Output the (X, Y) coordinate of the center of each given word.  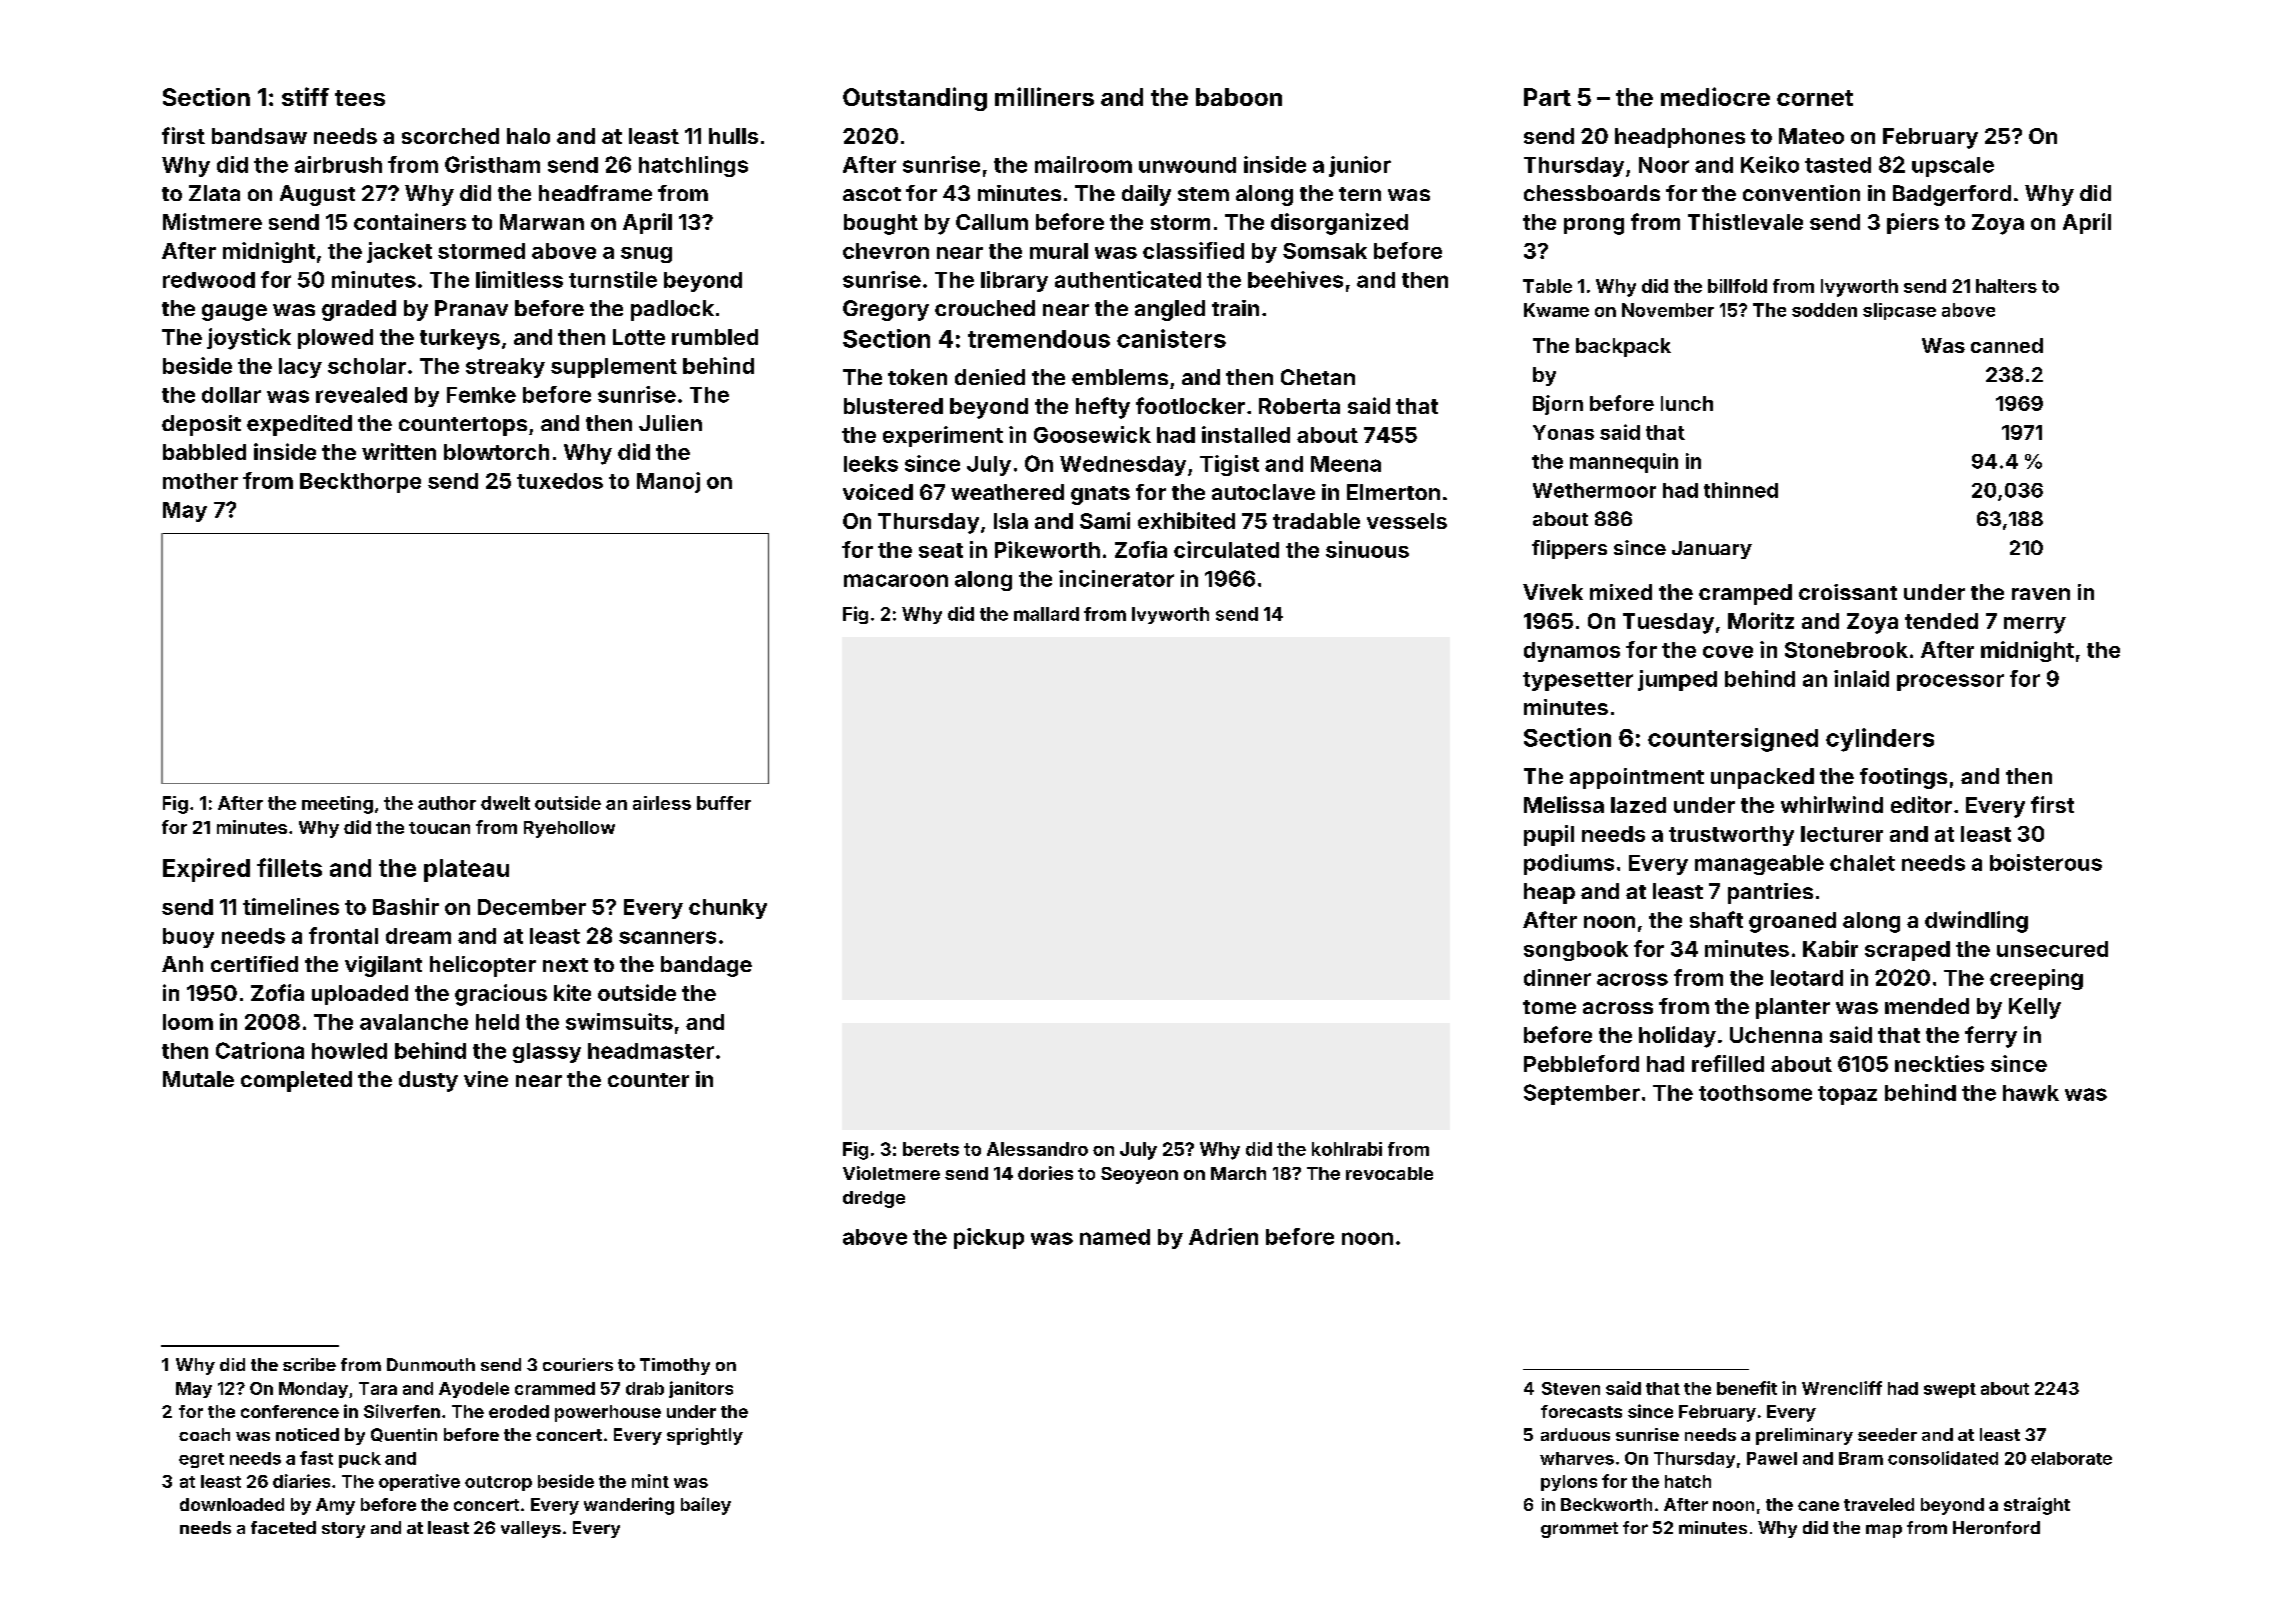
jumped (1677, 680)
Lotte (639, 337)
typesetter (1578, 681)
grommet (1579, 1530)
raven (2041, 594)
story (343, 1530)
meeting (337, 805)
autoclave (1263, 492)
